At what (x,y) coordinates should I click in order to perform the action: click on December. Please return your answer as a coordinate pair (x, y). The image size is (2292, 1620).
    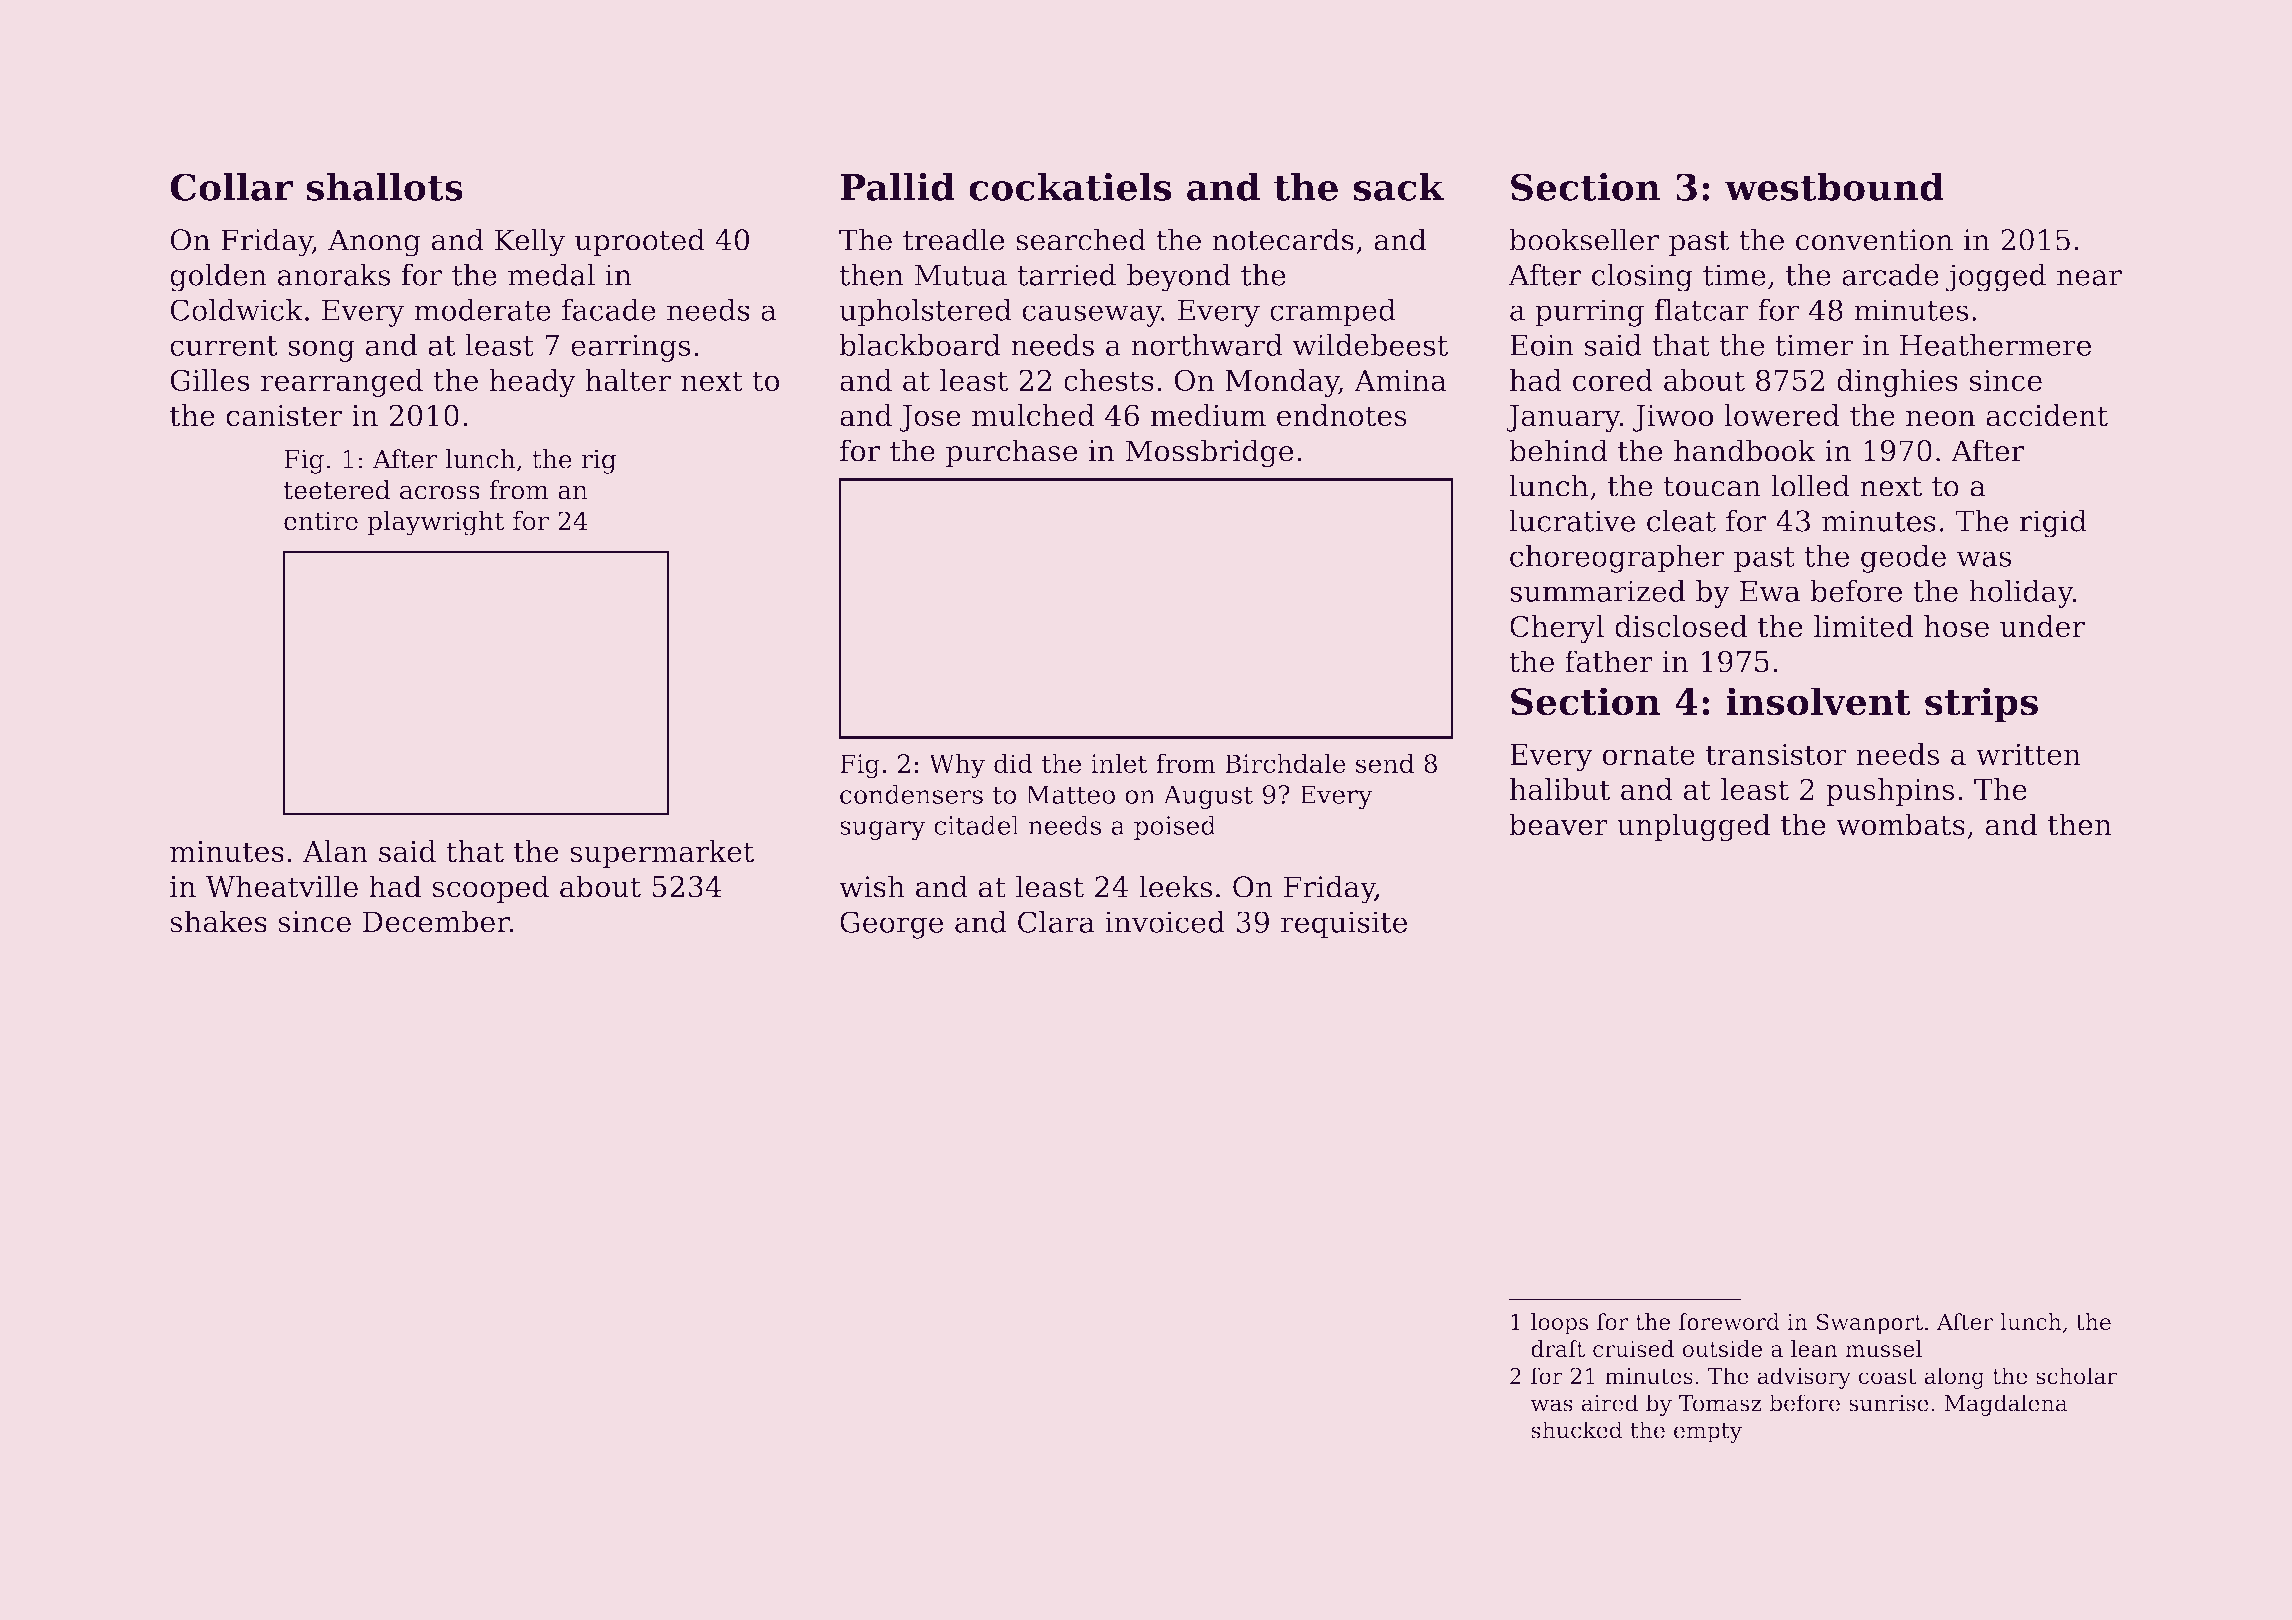
    Looking at the image, I should click on (436, 921).
